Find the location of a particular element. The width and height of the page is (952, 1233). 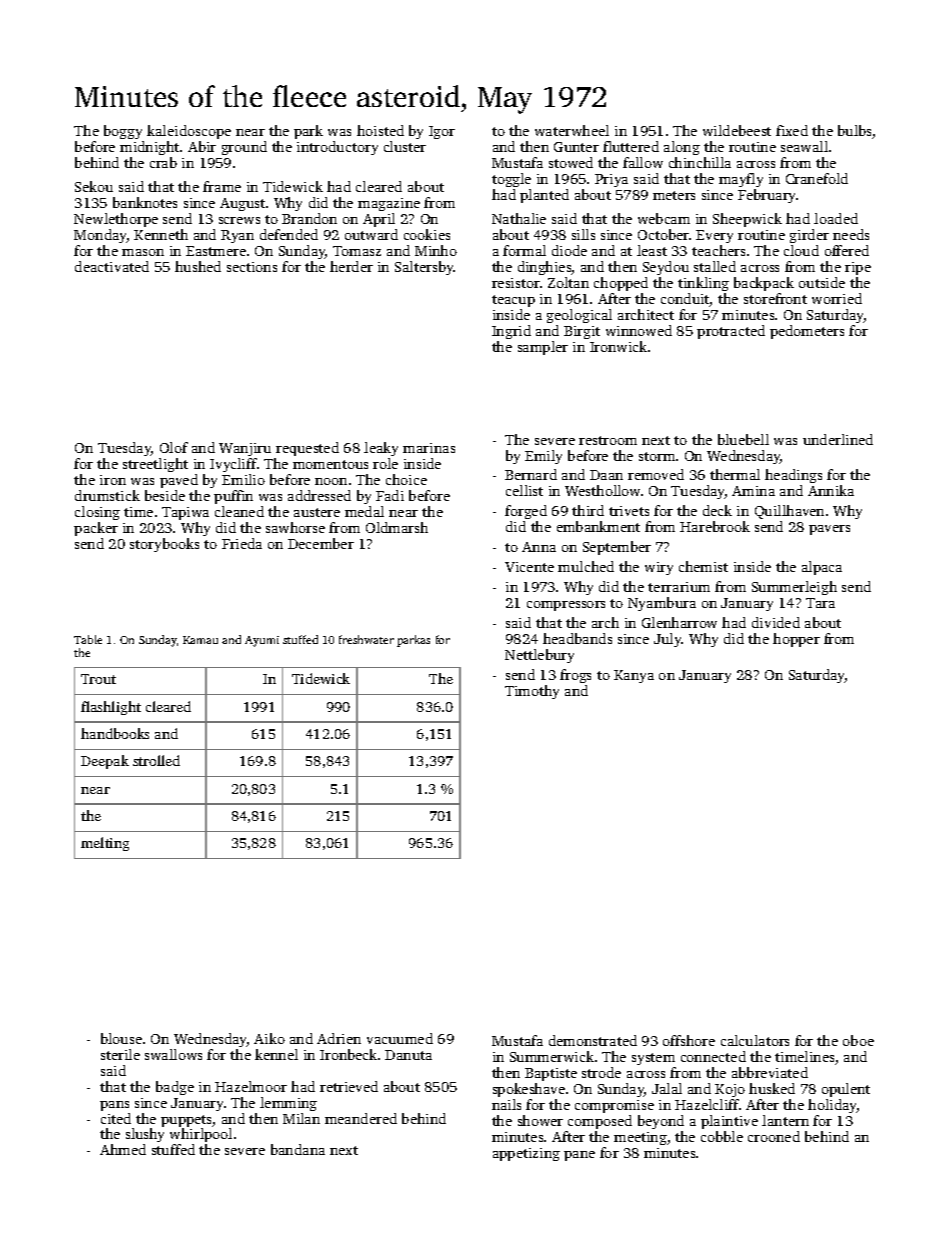

Timothy is located at coordinates (532, 692).
